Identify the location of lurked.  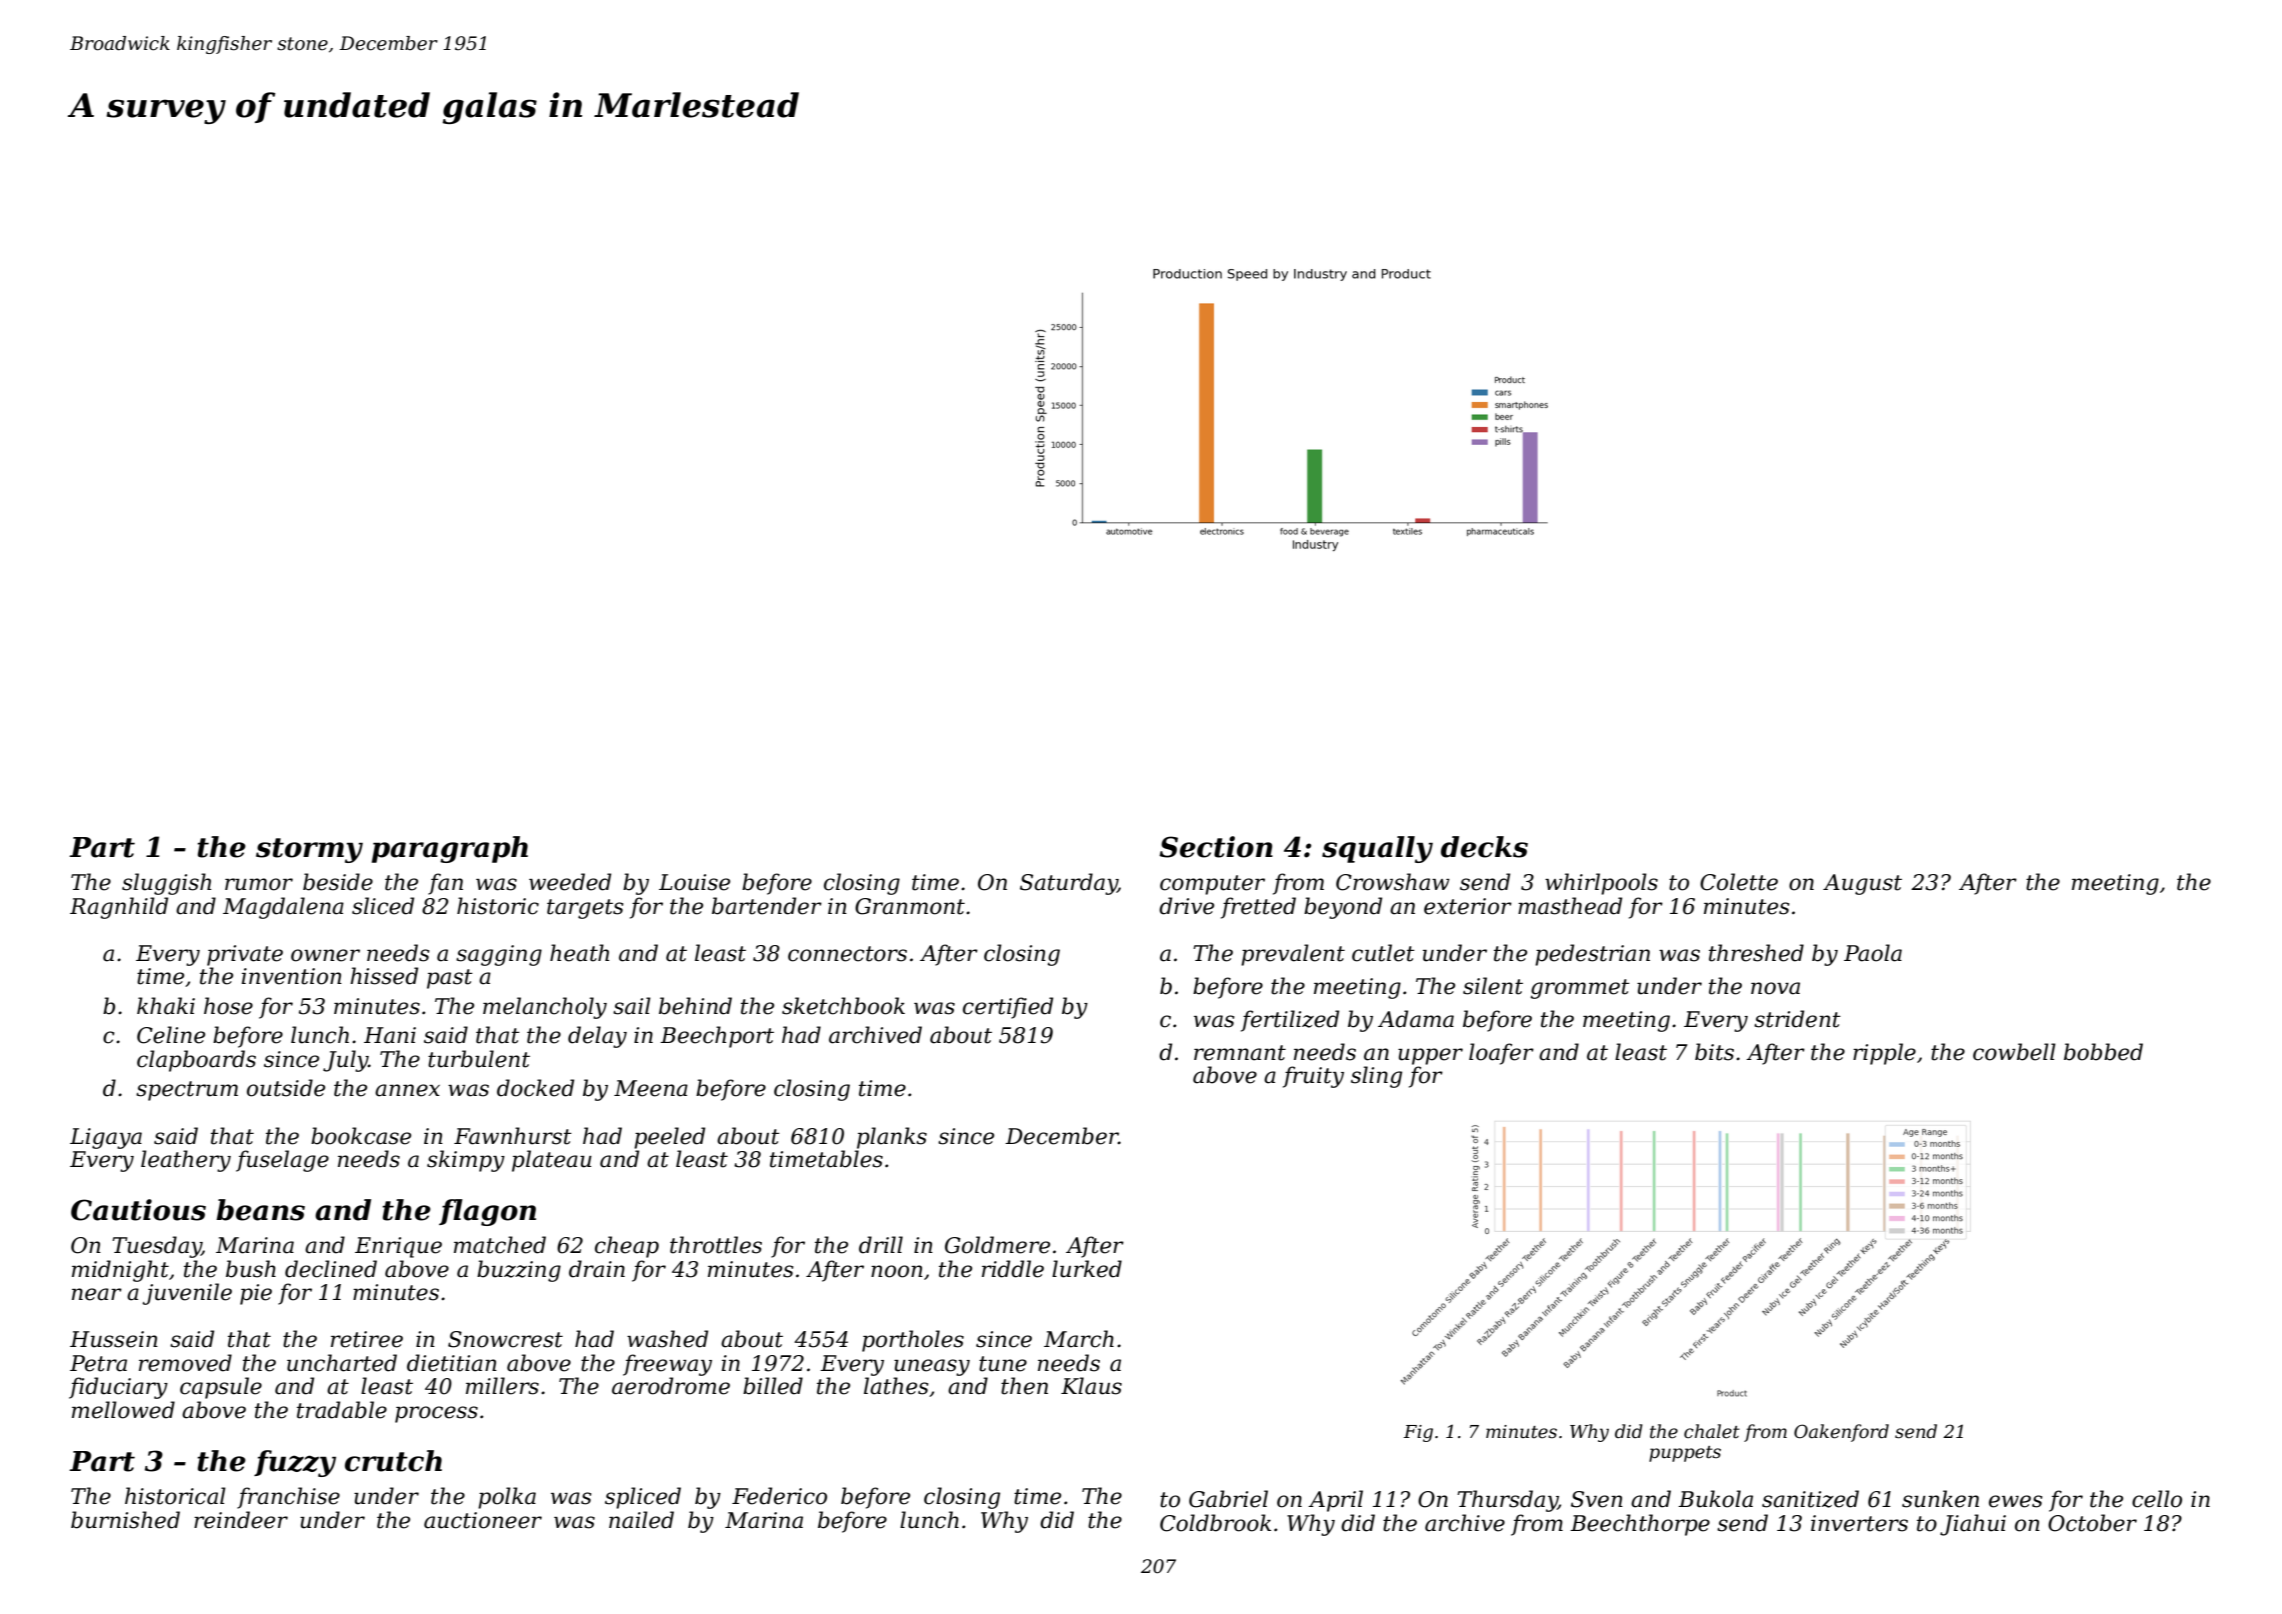
(1087, 1269).
